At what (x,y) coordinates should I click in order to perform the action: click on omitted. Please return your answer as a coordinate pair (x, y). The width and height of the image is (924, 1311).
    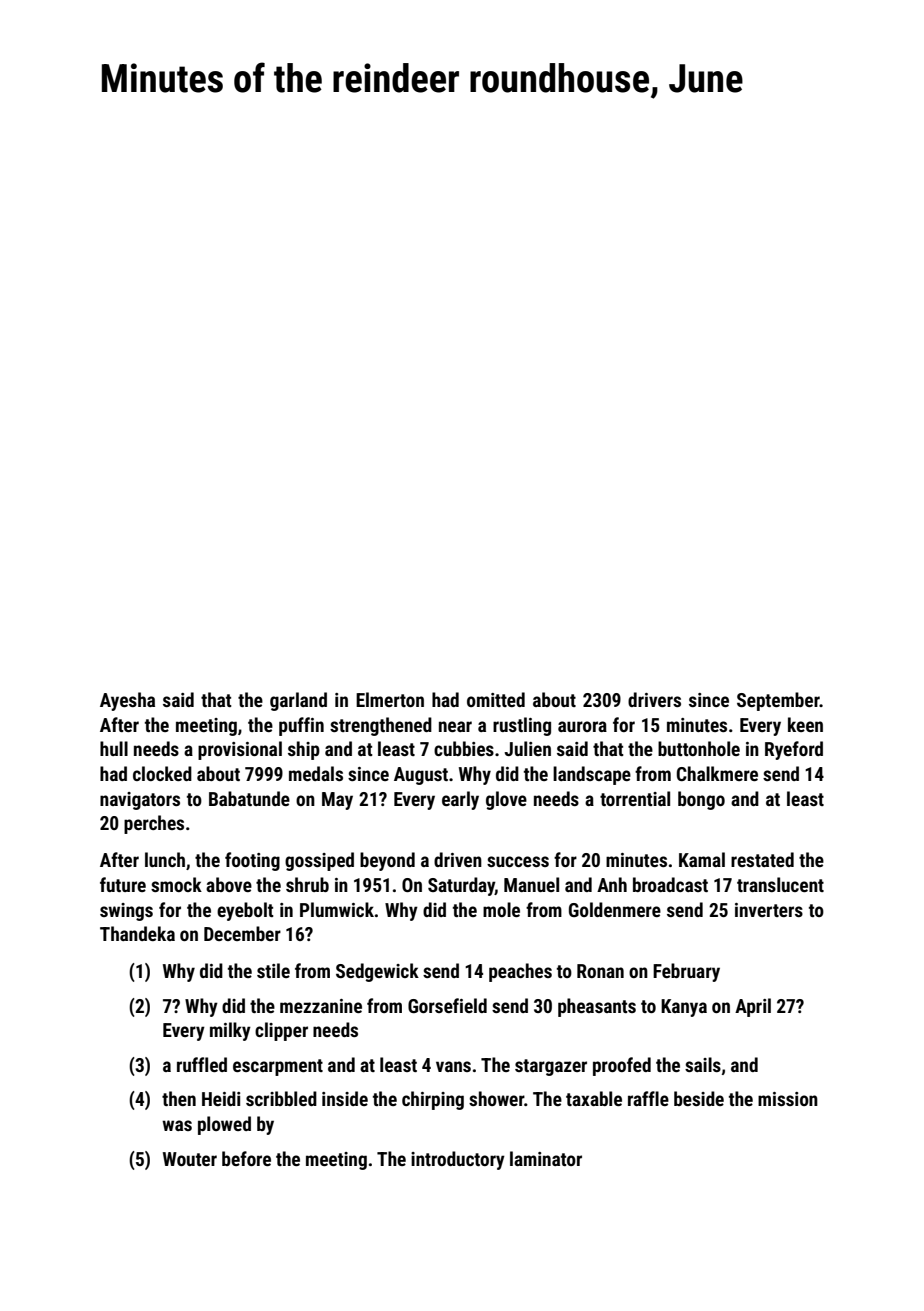
    Looking at the image, I should click on (496, 699).
